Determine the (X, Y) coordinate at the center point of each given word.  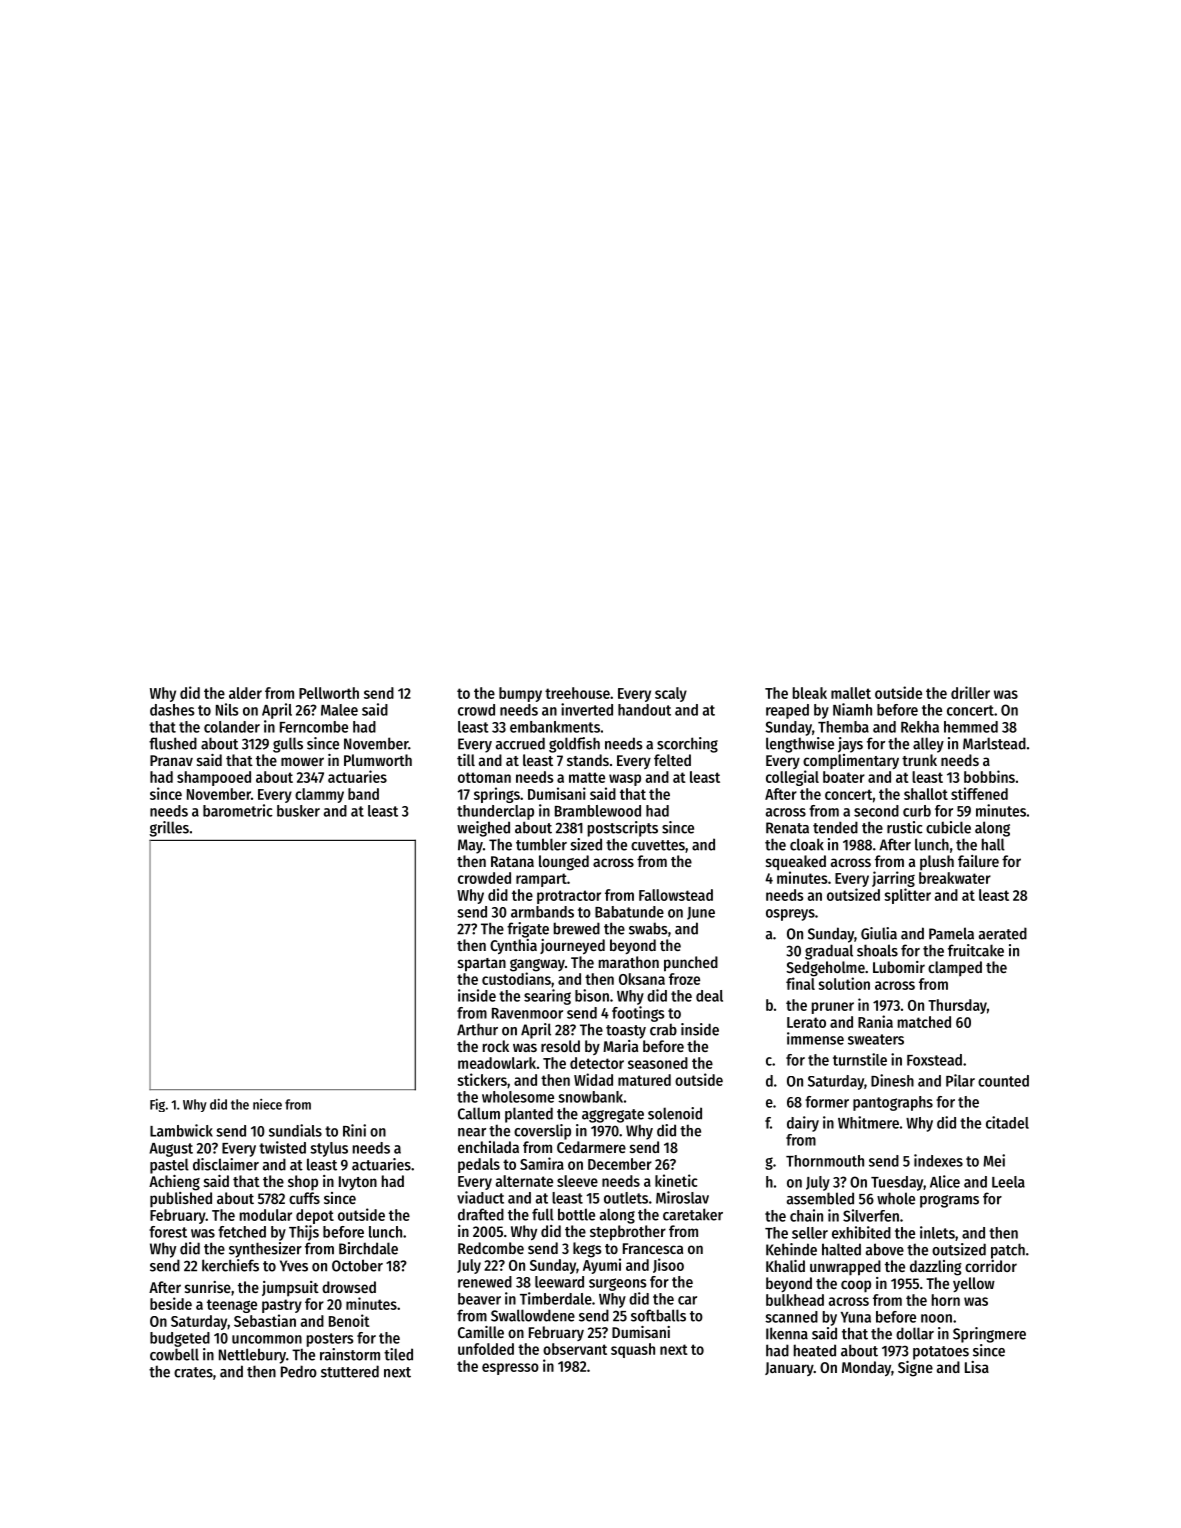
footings (638, 1014)
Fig (157, 1105)
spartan (482, 965)
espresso (510, 1369)
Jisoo (668, 1265)
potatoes (941, 1353)
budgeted (180, 1339)
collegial (792, 778)
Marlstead (994, 743)
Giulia (879, 933)
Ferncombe (314, 727)
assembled (820, 1198)
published (181, 1199)
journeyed (572, 946)
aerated (1003, 933)
